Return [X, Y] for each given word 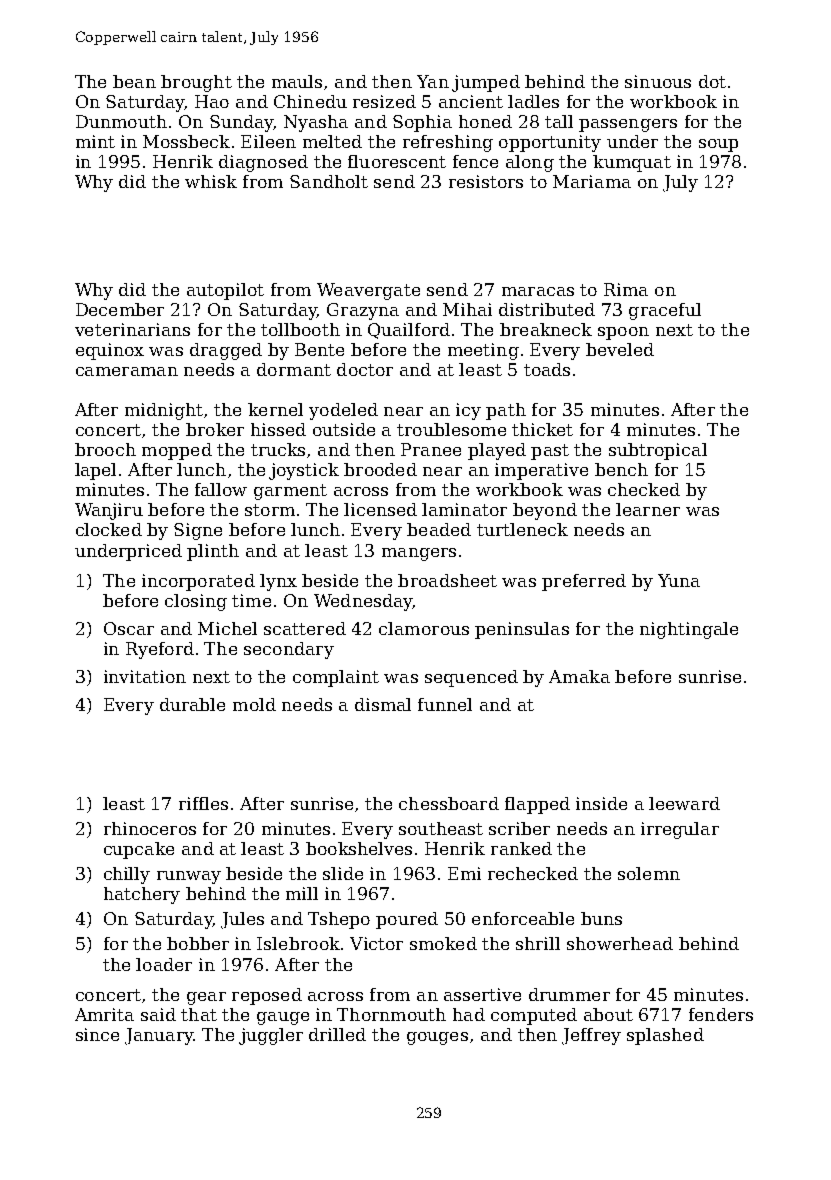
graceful [665, 311]
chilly [127, 875]
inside [601, 803]
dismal [383, 704]
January [159, 1036]
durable [192, 704]
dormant [294, 369]
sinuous [658, 81]
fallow [221, 489]
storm [270, 510]
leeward [684, 803]
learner [648, 509]
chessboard [449, 803]
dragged [226, 351]
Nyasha [316, 123]
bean [134, 81]
